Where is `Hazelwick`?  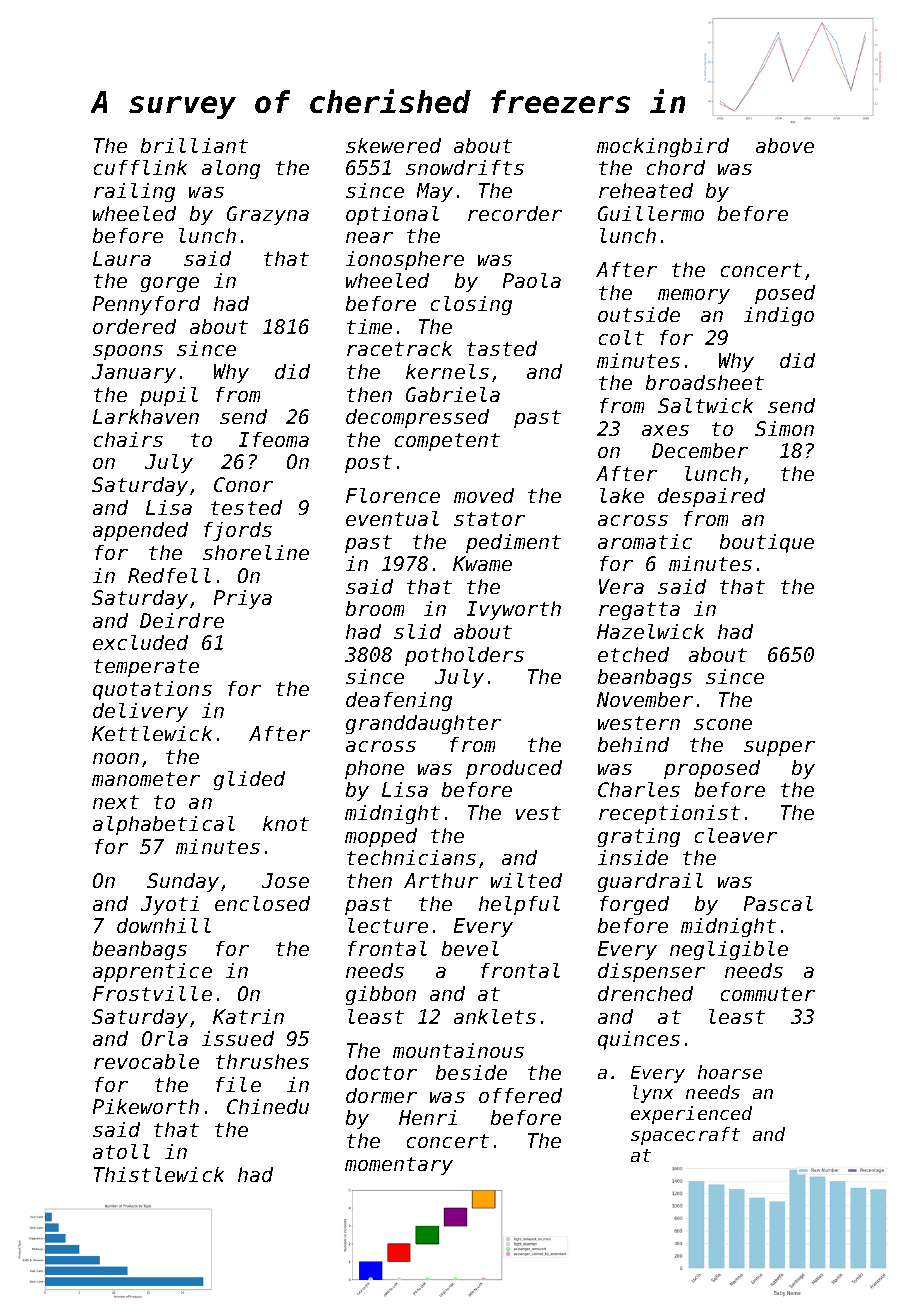 Hazelwick is located at coordinates (650, 631).
